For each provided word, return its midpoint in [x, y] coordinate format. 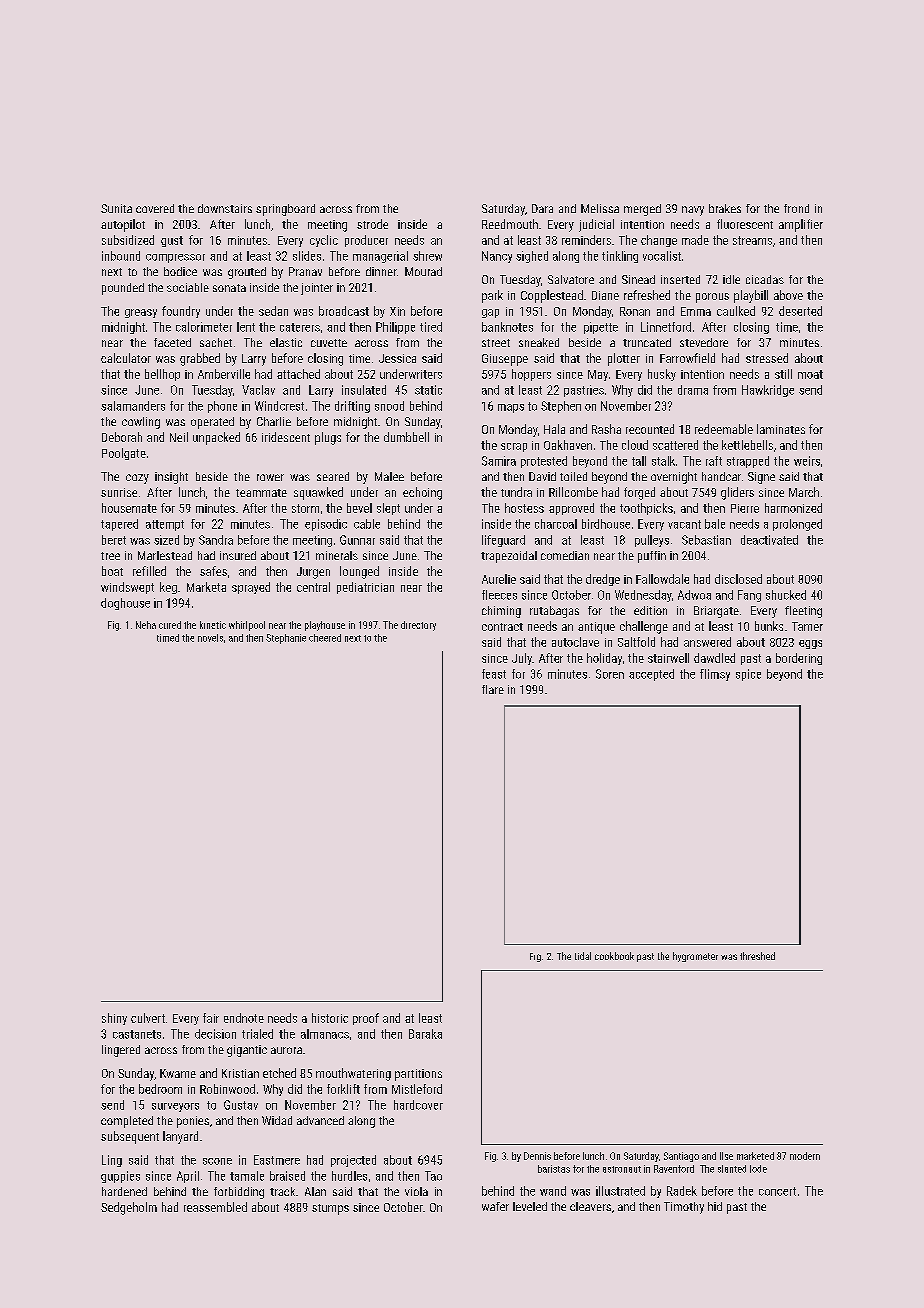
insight [171, 478]
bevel [359, 508]
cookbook [614, 956]
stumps [330, 1209]
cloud [635, 445]
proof [366, 1019]
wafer [495, 1206]
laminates [781, 429]
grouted [247, 273]
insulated [364, 390]
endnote [244, 1018]
